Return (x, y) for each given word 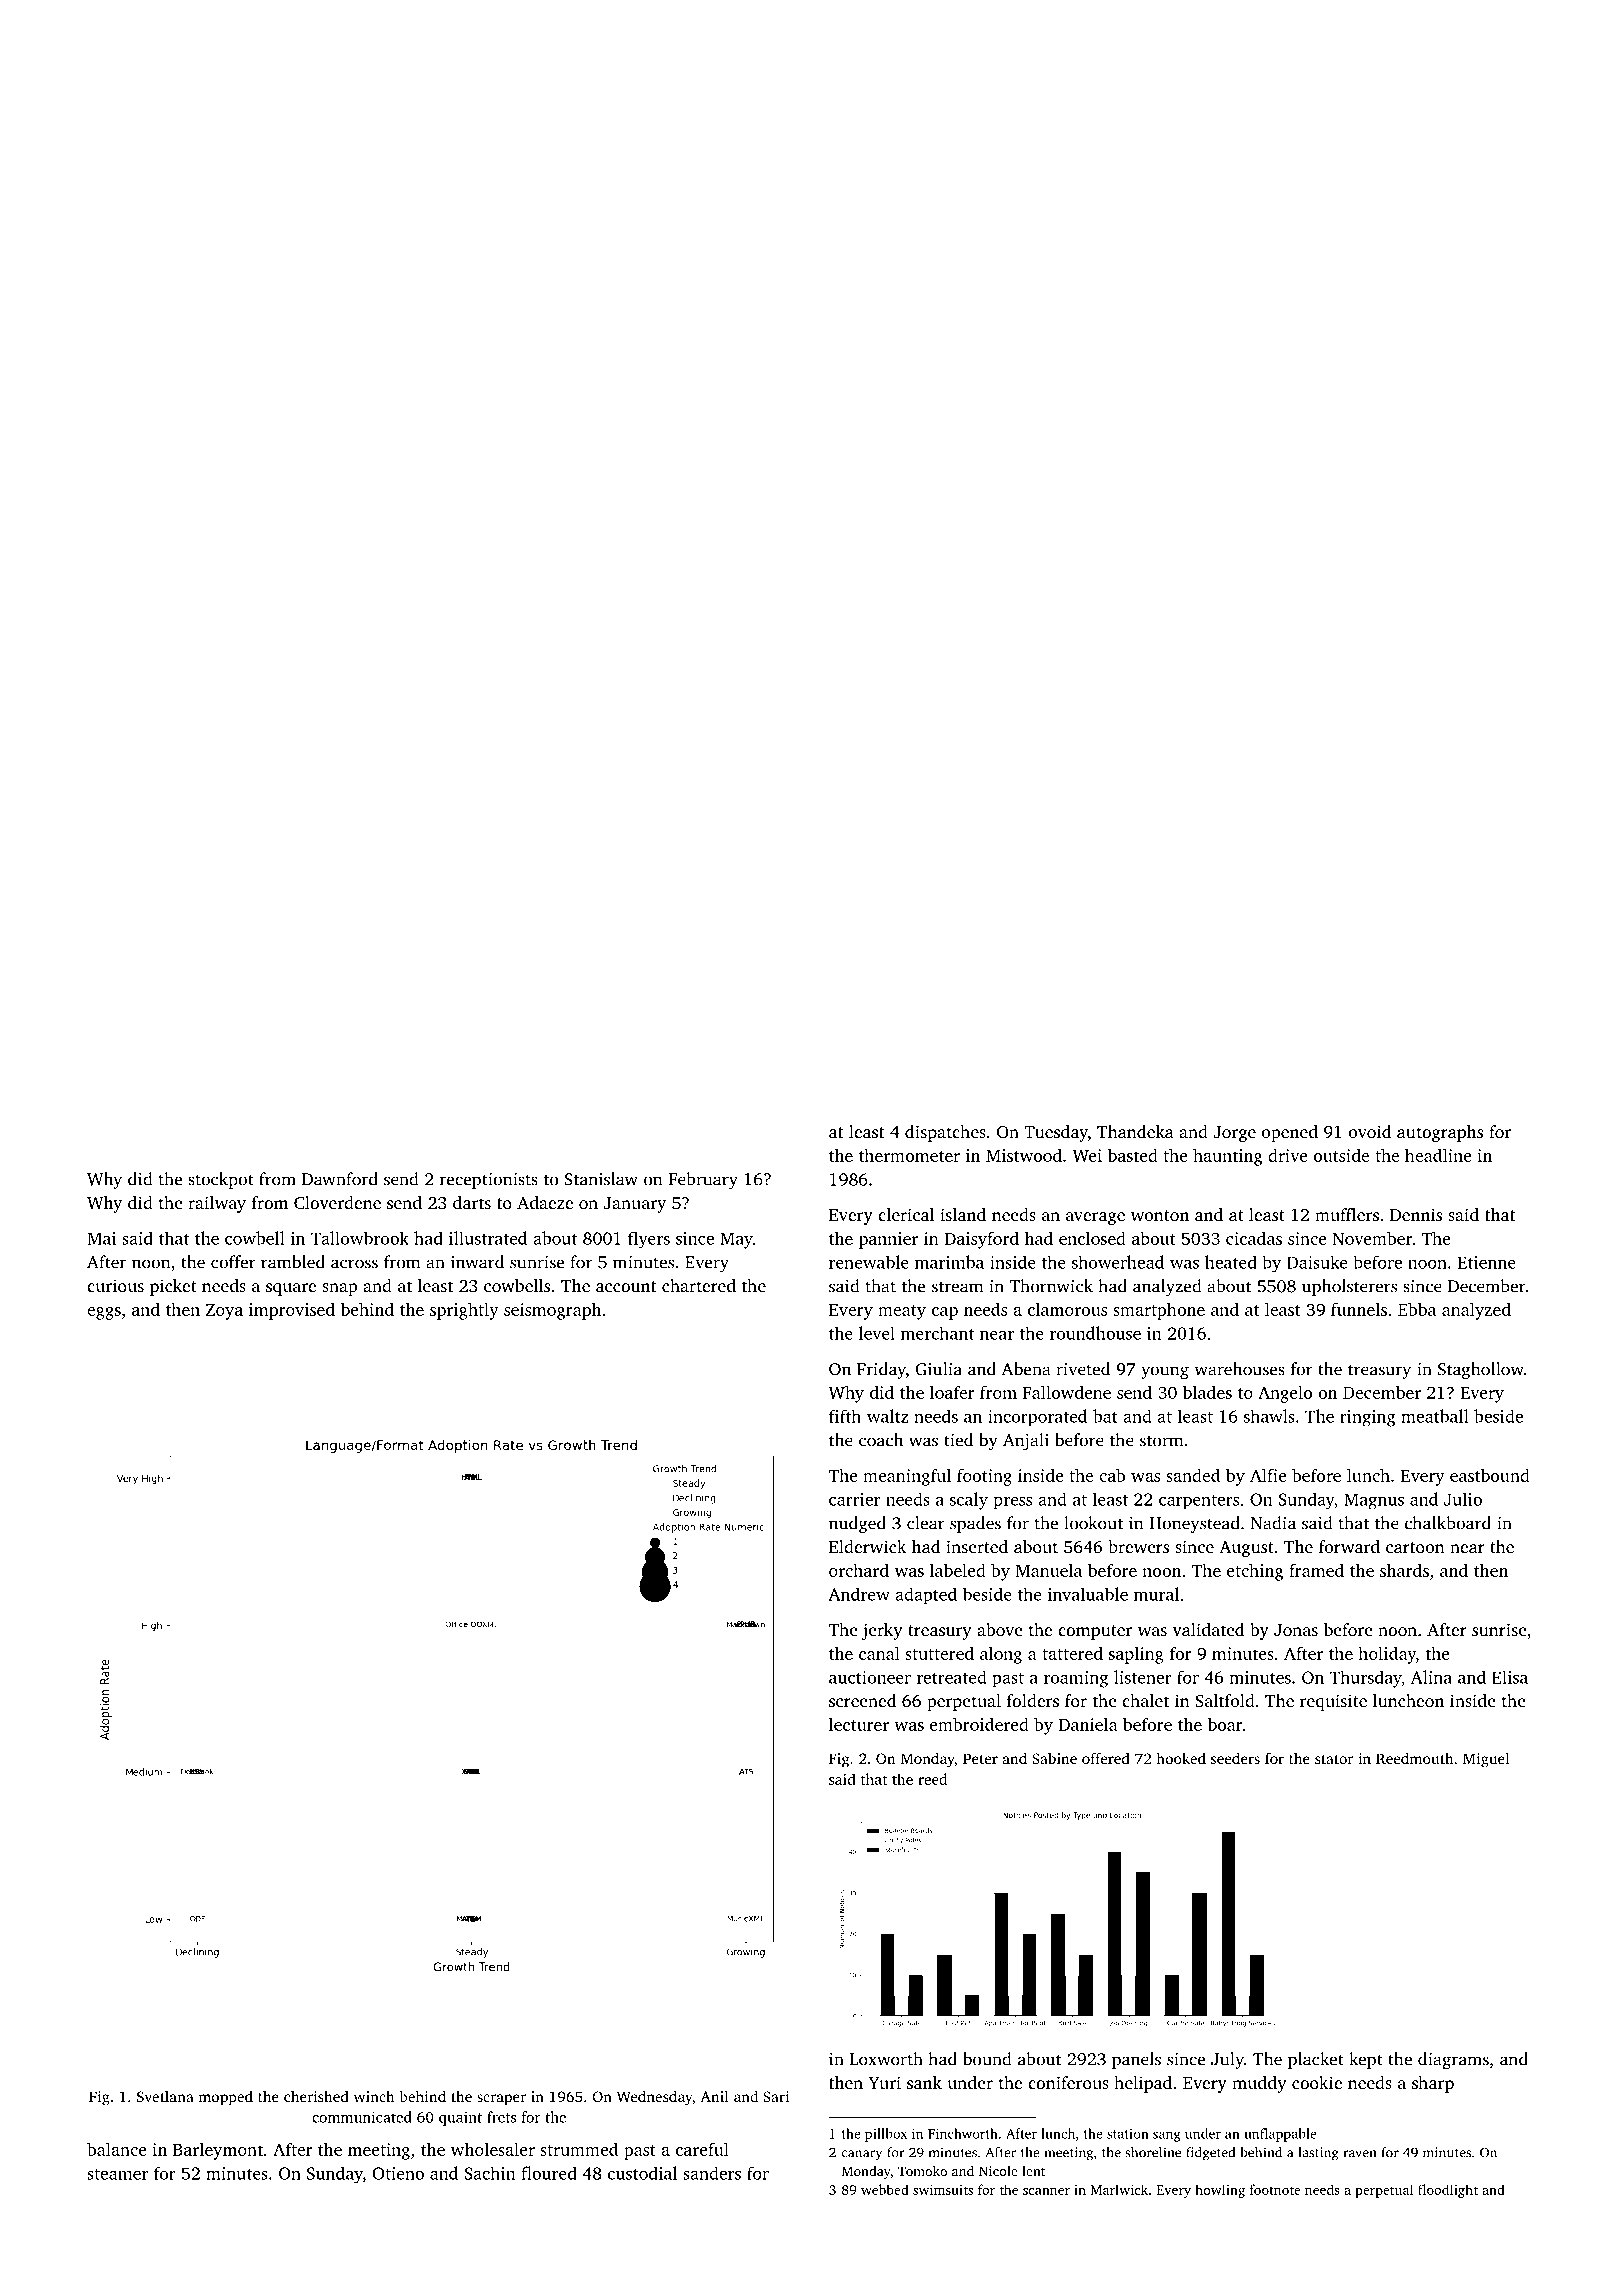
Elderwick (867, 1546)
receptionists (489, 1181)
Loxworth (886, 2059)
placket (1316, 2060)
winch (374, 2096)
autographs (1440, 1133)
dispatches (945, 1133)
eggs (104, 1313)
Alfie (1268, 1475)
